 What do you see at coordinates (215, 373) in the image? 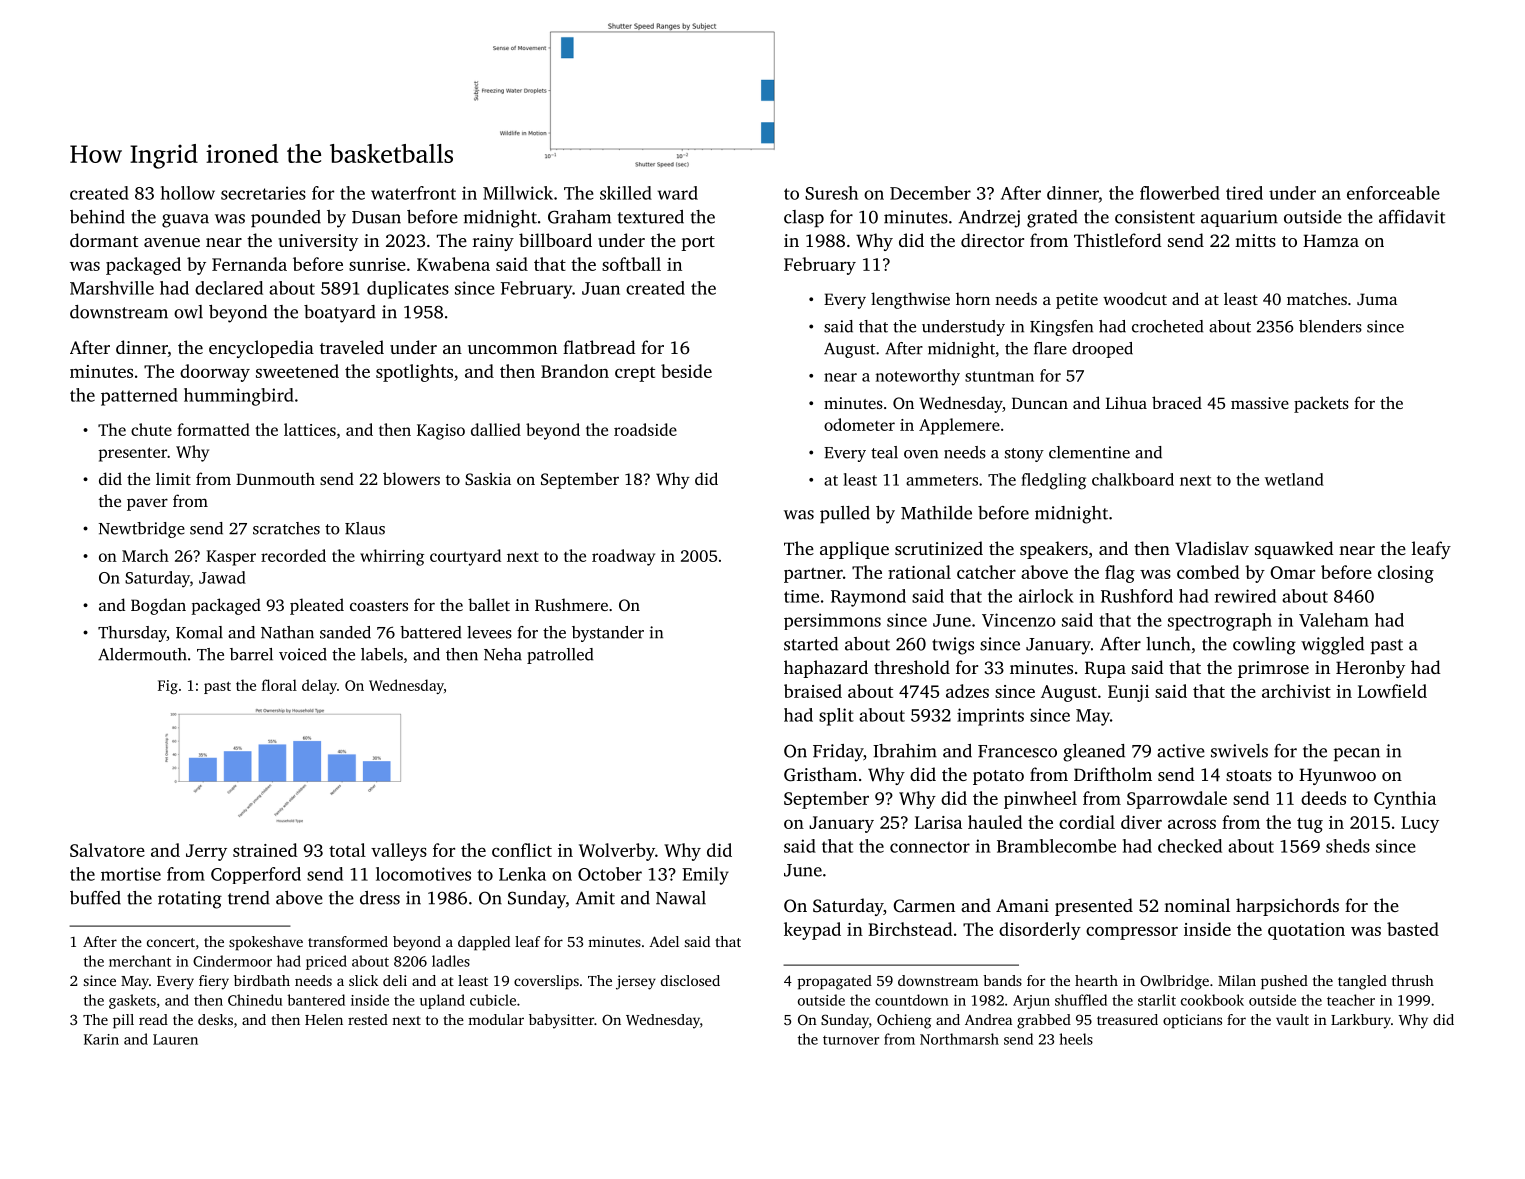
I see `doorway` at bounding box center [215, 373].
